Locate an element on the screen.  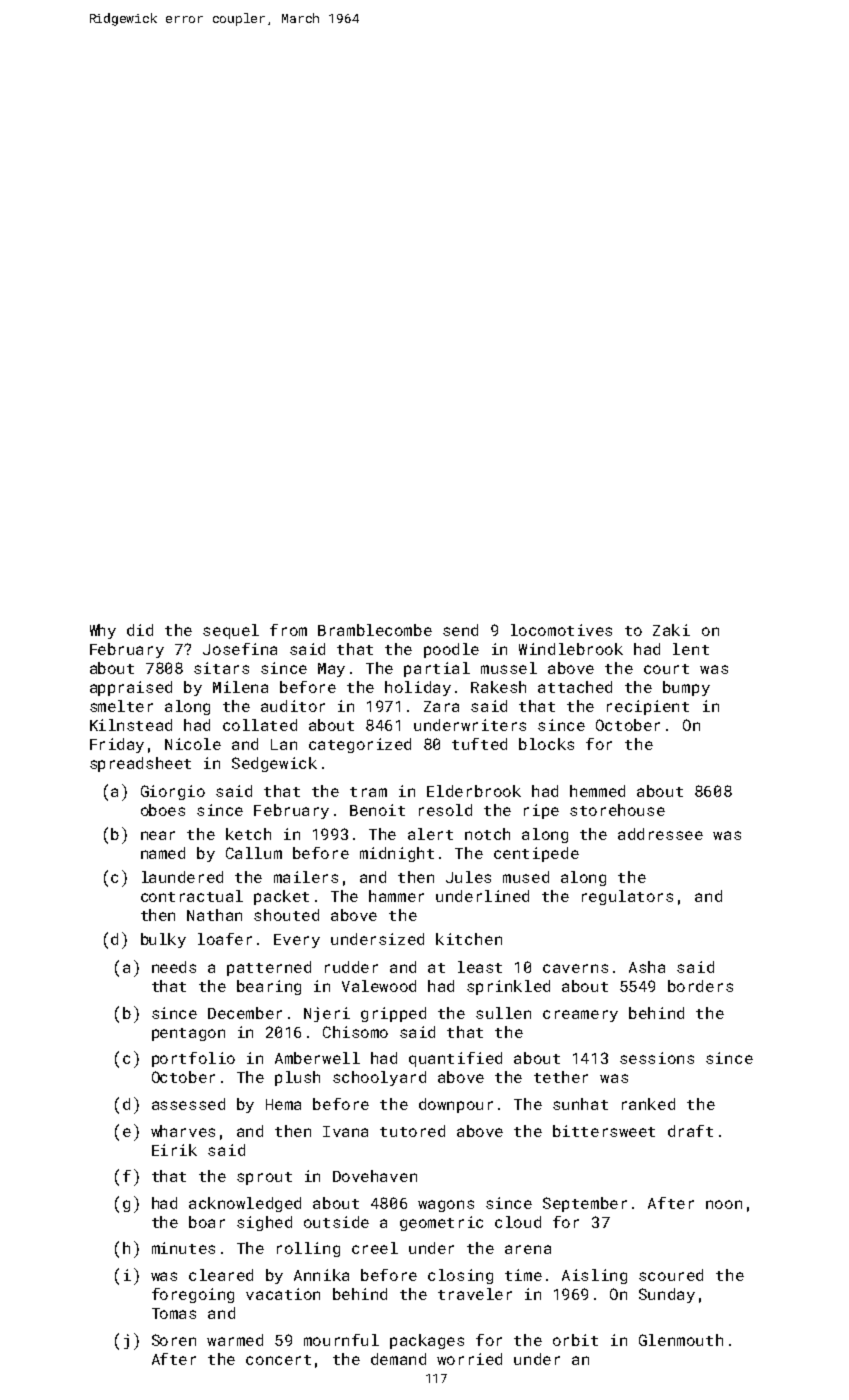
send is located at coordinates (460, 630).
